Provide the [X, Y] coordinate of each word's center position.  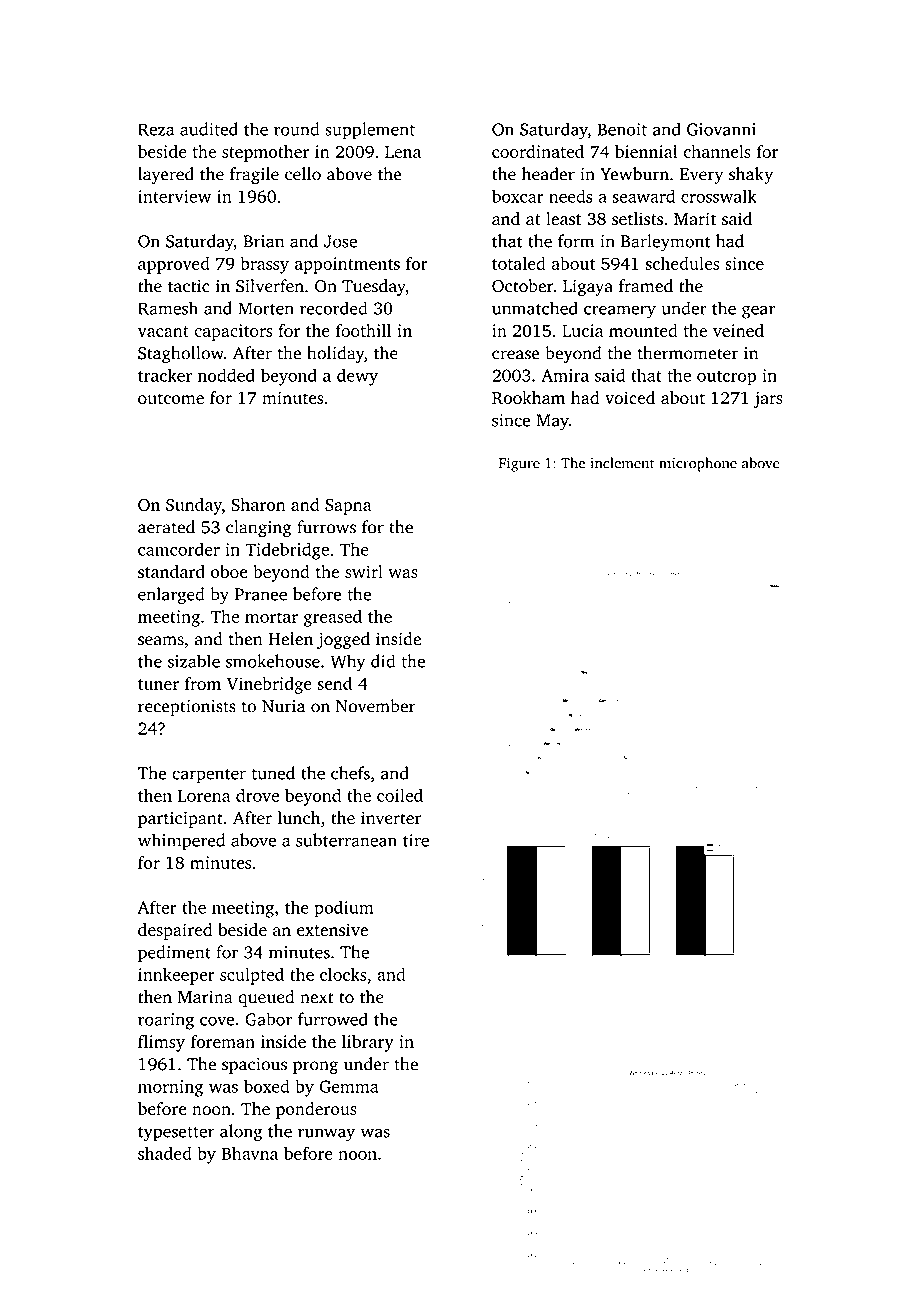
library [368, 1043]
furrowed [333, 1019]
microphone [698, 464]
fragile [254, 176]
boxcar [518, 196]
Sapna [348, 506]
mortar [271, 617]
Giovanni [721, 129]
